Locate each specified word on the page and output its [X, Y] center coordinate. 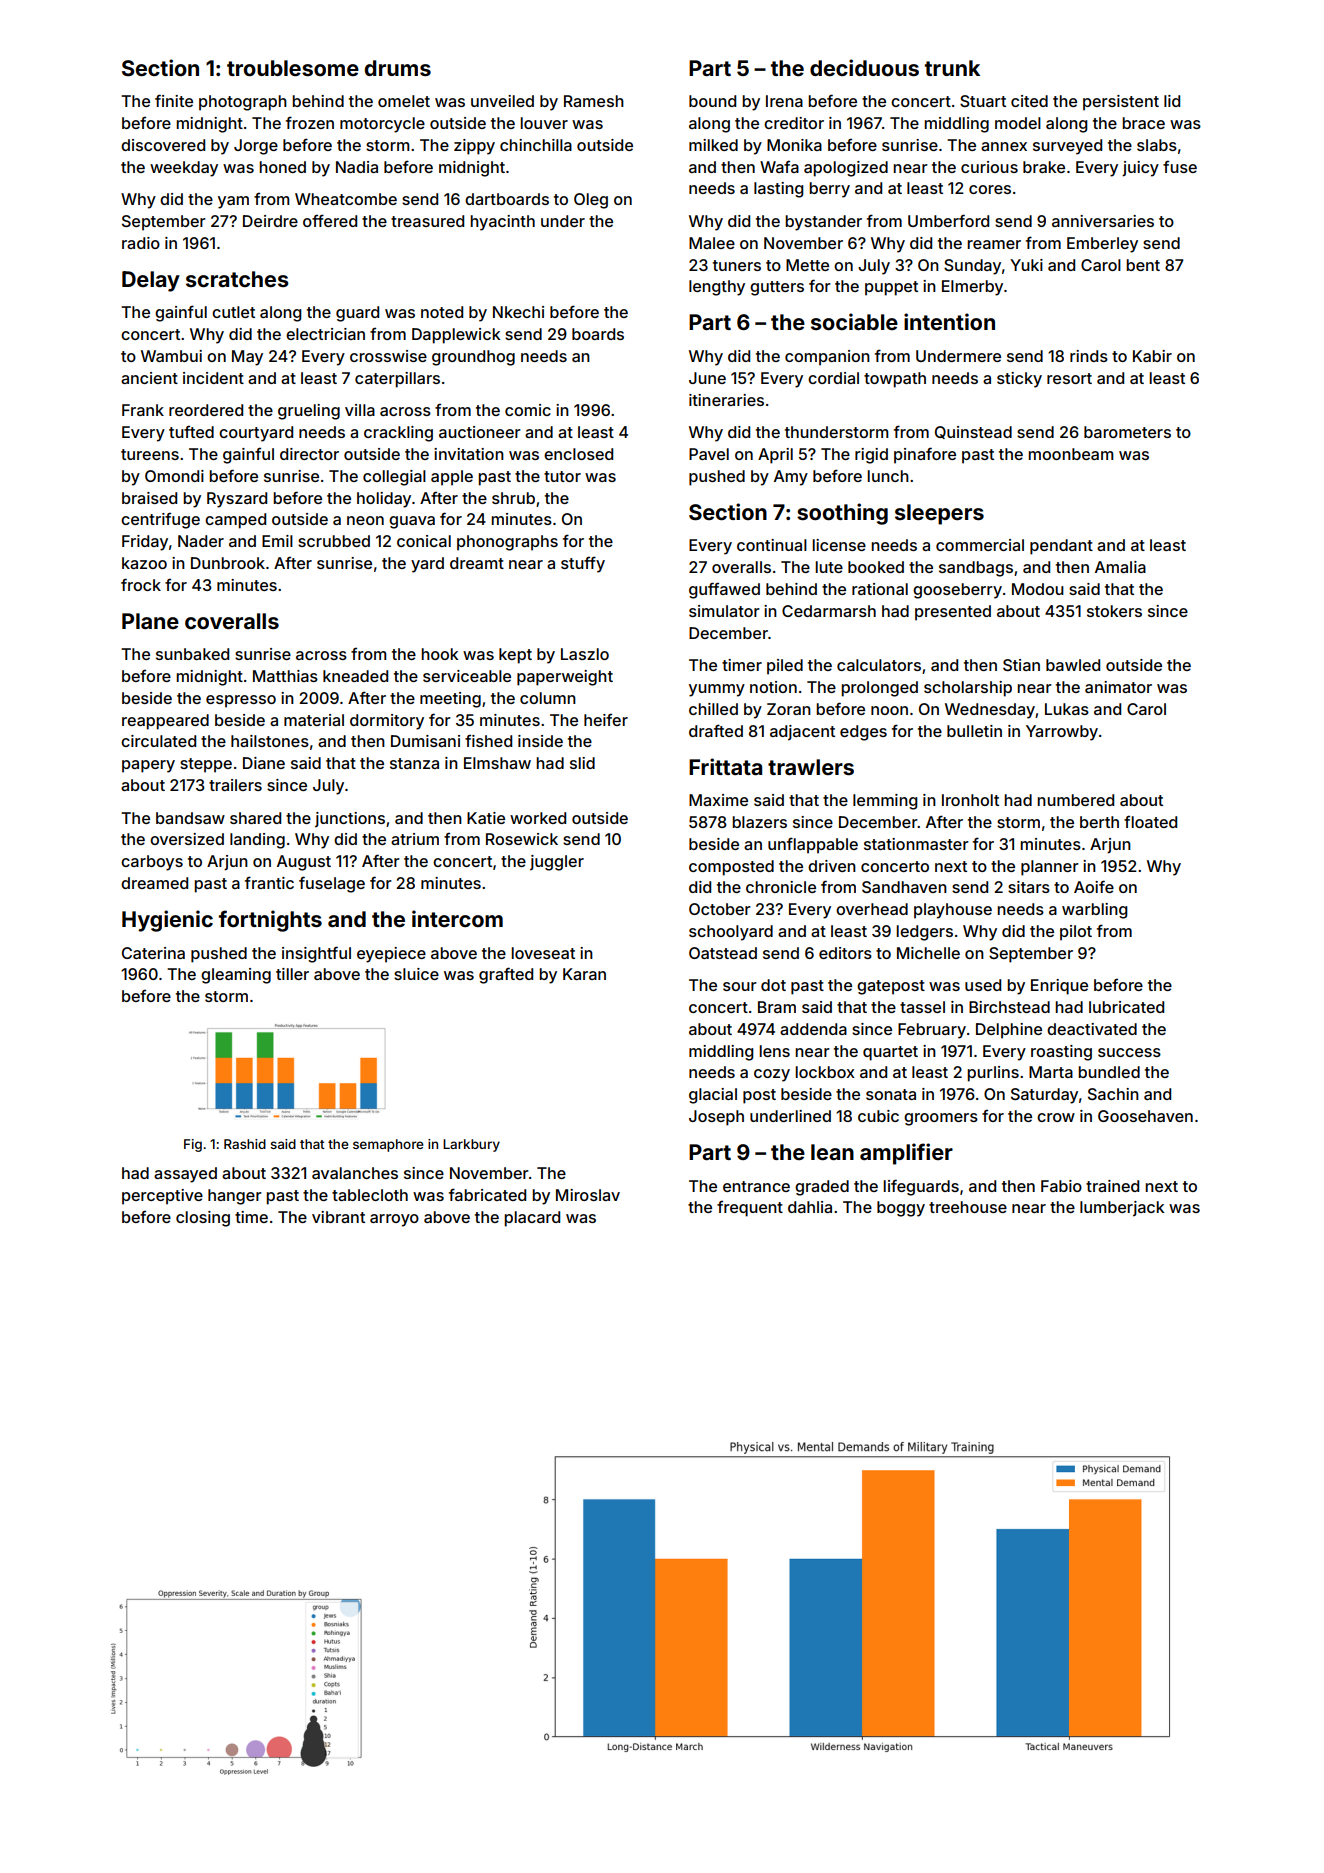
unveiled [502, 101]
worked [538, 818]
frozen [310, 122]
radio [141, 243]
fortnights [270, 921]
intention [949, 321]
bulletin [974, 731]
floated [1150, 821]
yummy [717, 690]
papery [148, 766]
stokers [1114, 611]
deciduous [864, 67]
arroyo [394, 1220]
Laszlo [585, 654]
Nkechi [518, 312]
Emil [277, 541]
